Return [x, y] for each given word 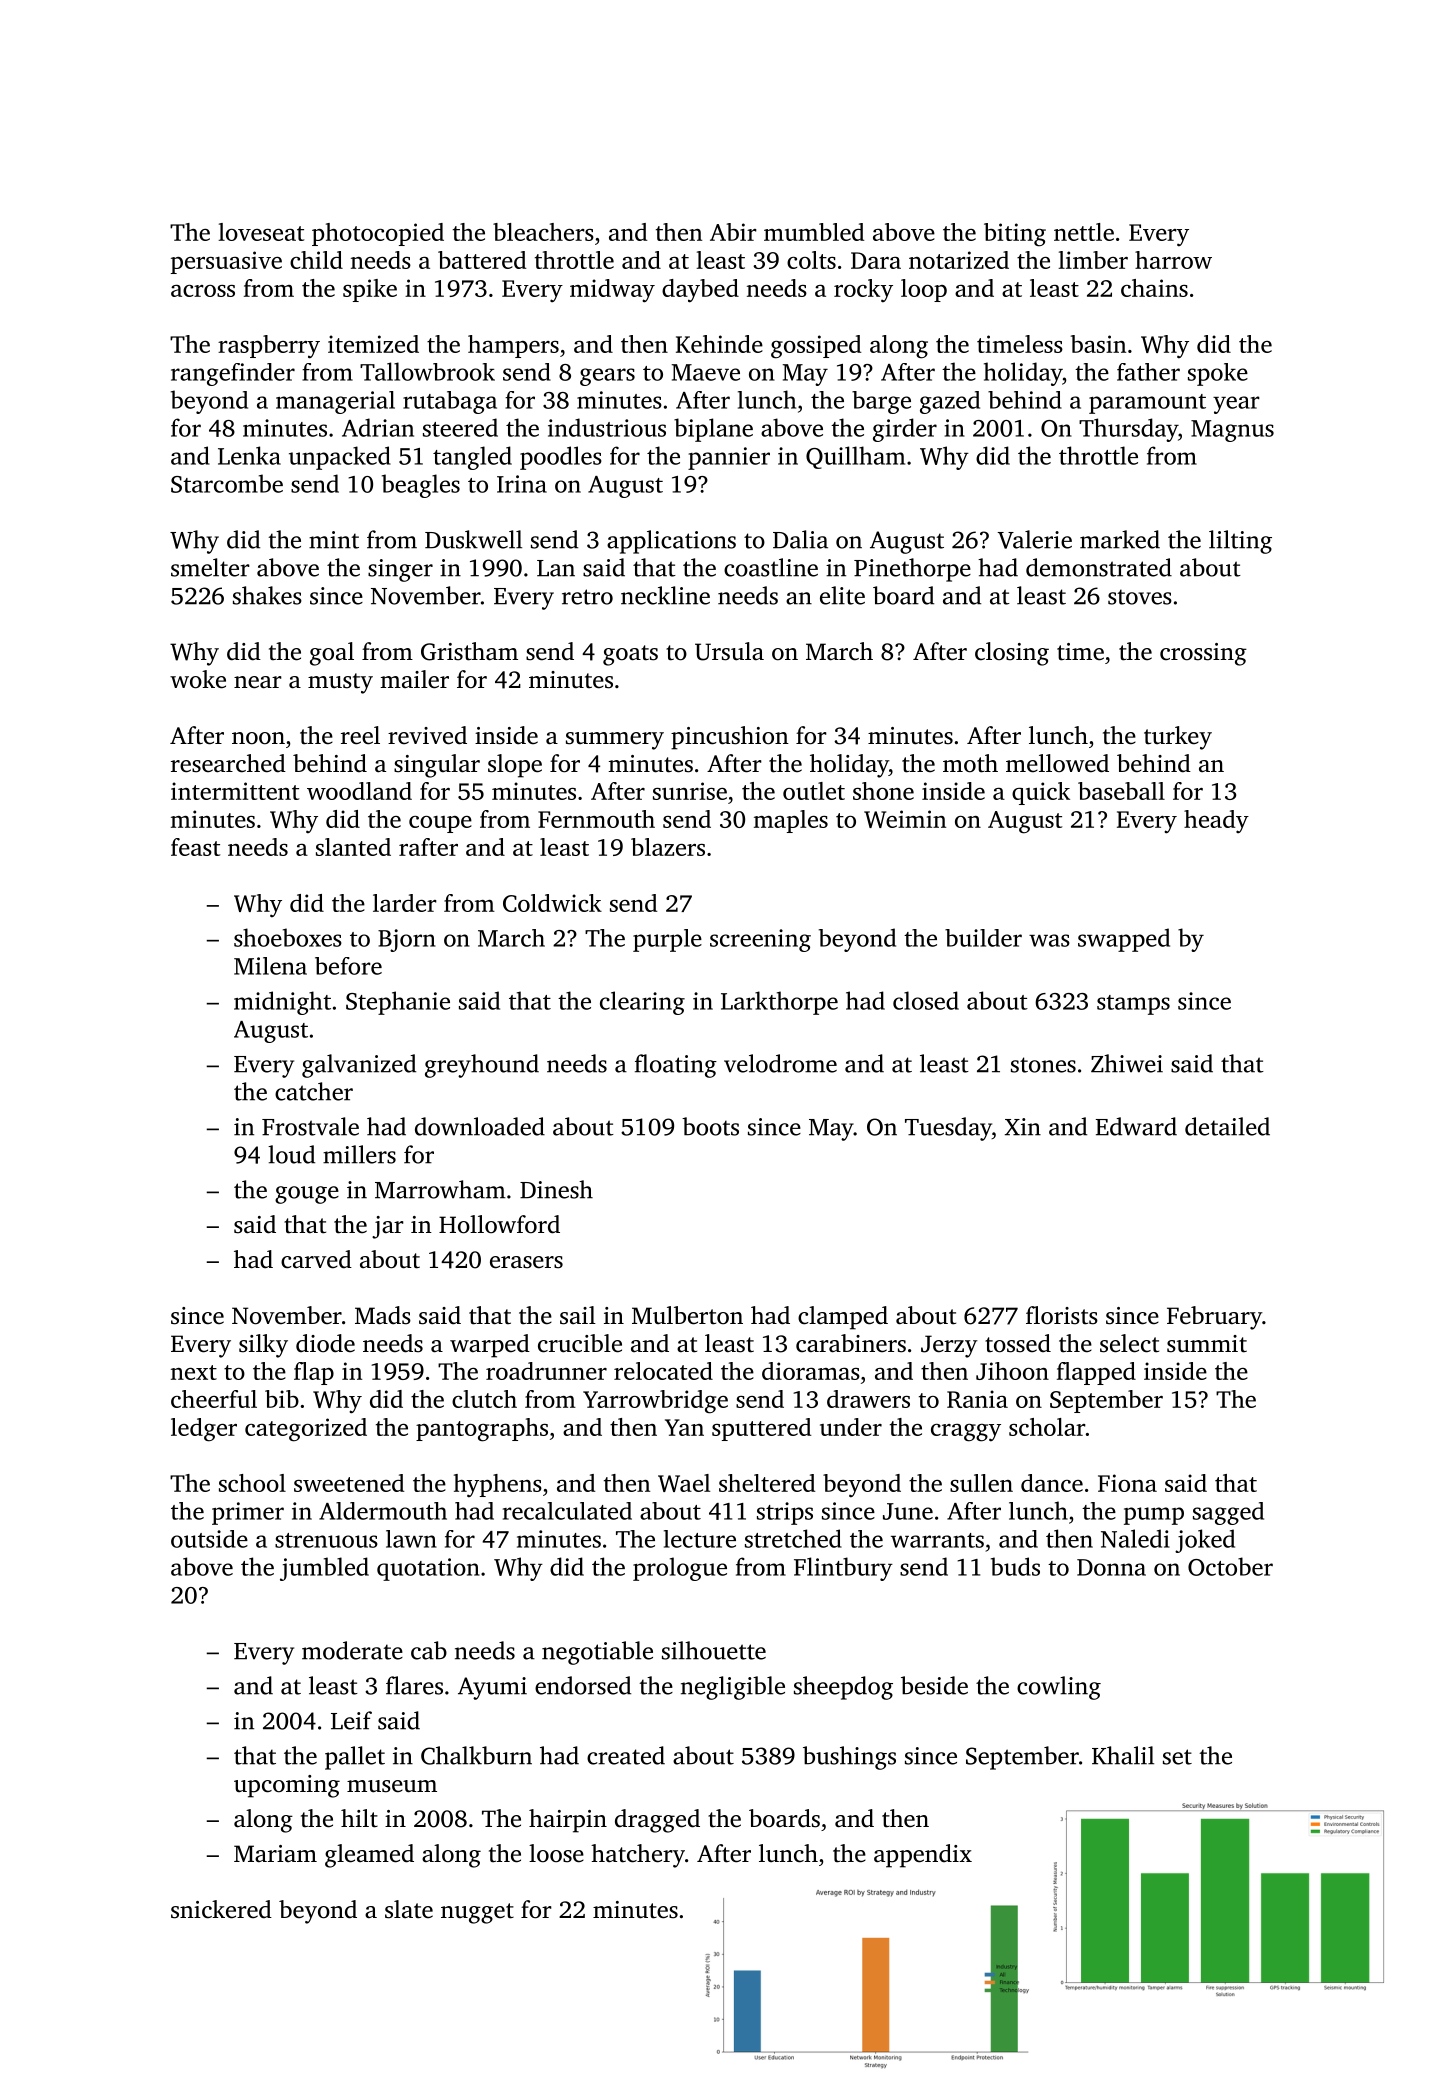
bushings [849, 1758]
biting [1015, 235]
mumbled [814, 232]
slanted [353, 847]
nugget [477, 1913]
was [1049, 940]
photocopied [378, 234]
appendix [923, 1856]
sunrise [690, 791]
